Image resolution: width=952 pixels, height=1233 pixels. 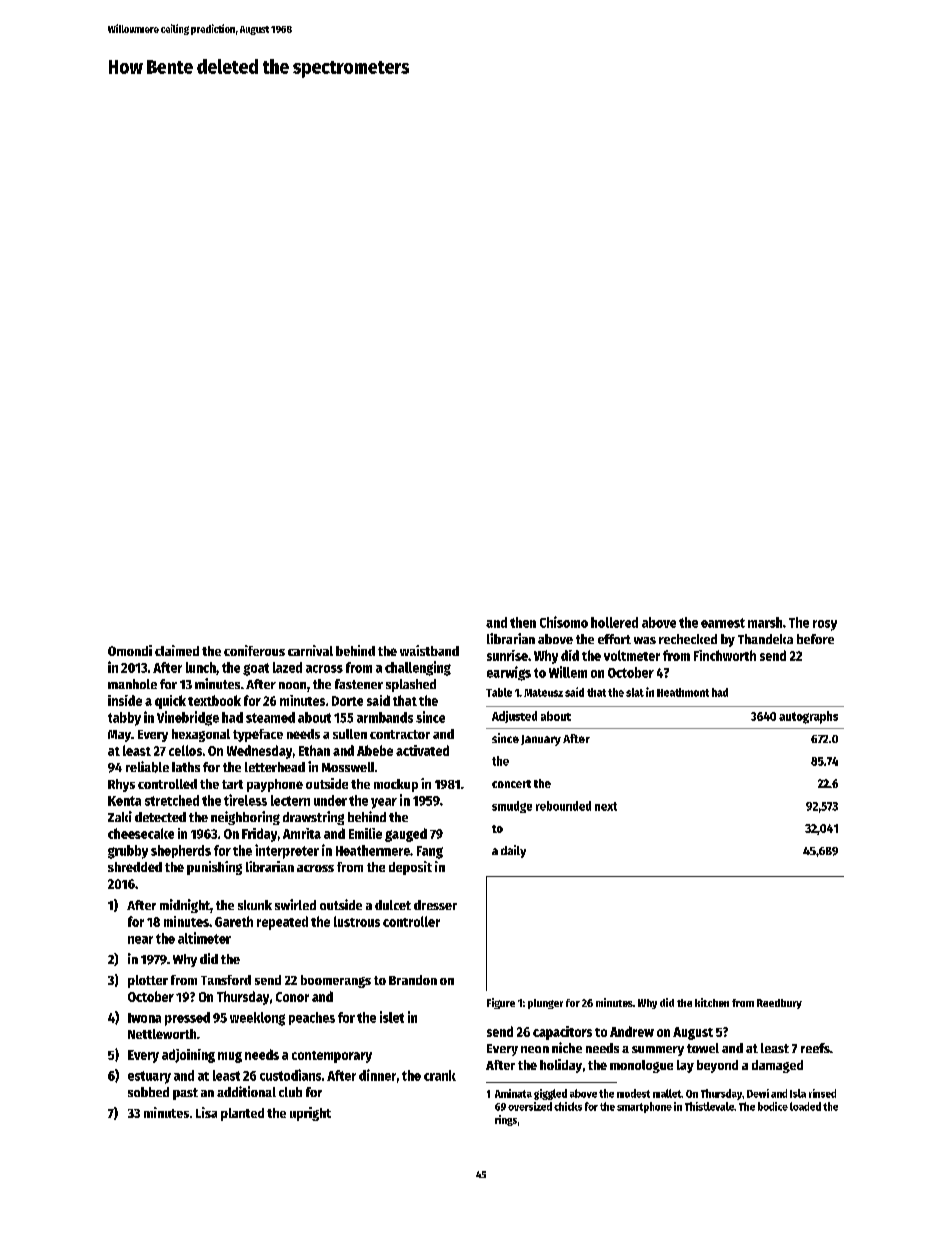 What do you see at coordinates (723, 623) in the screenshot?
I see `earnest` at bounding box center [723, 623].
